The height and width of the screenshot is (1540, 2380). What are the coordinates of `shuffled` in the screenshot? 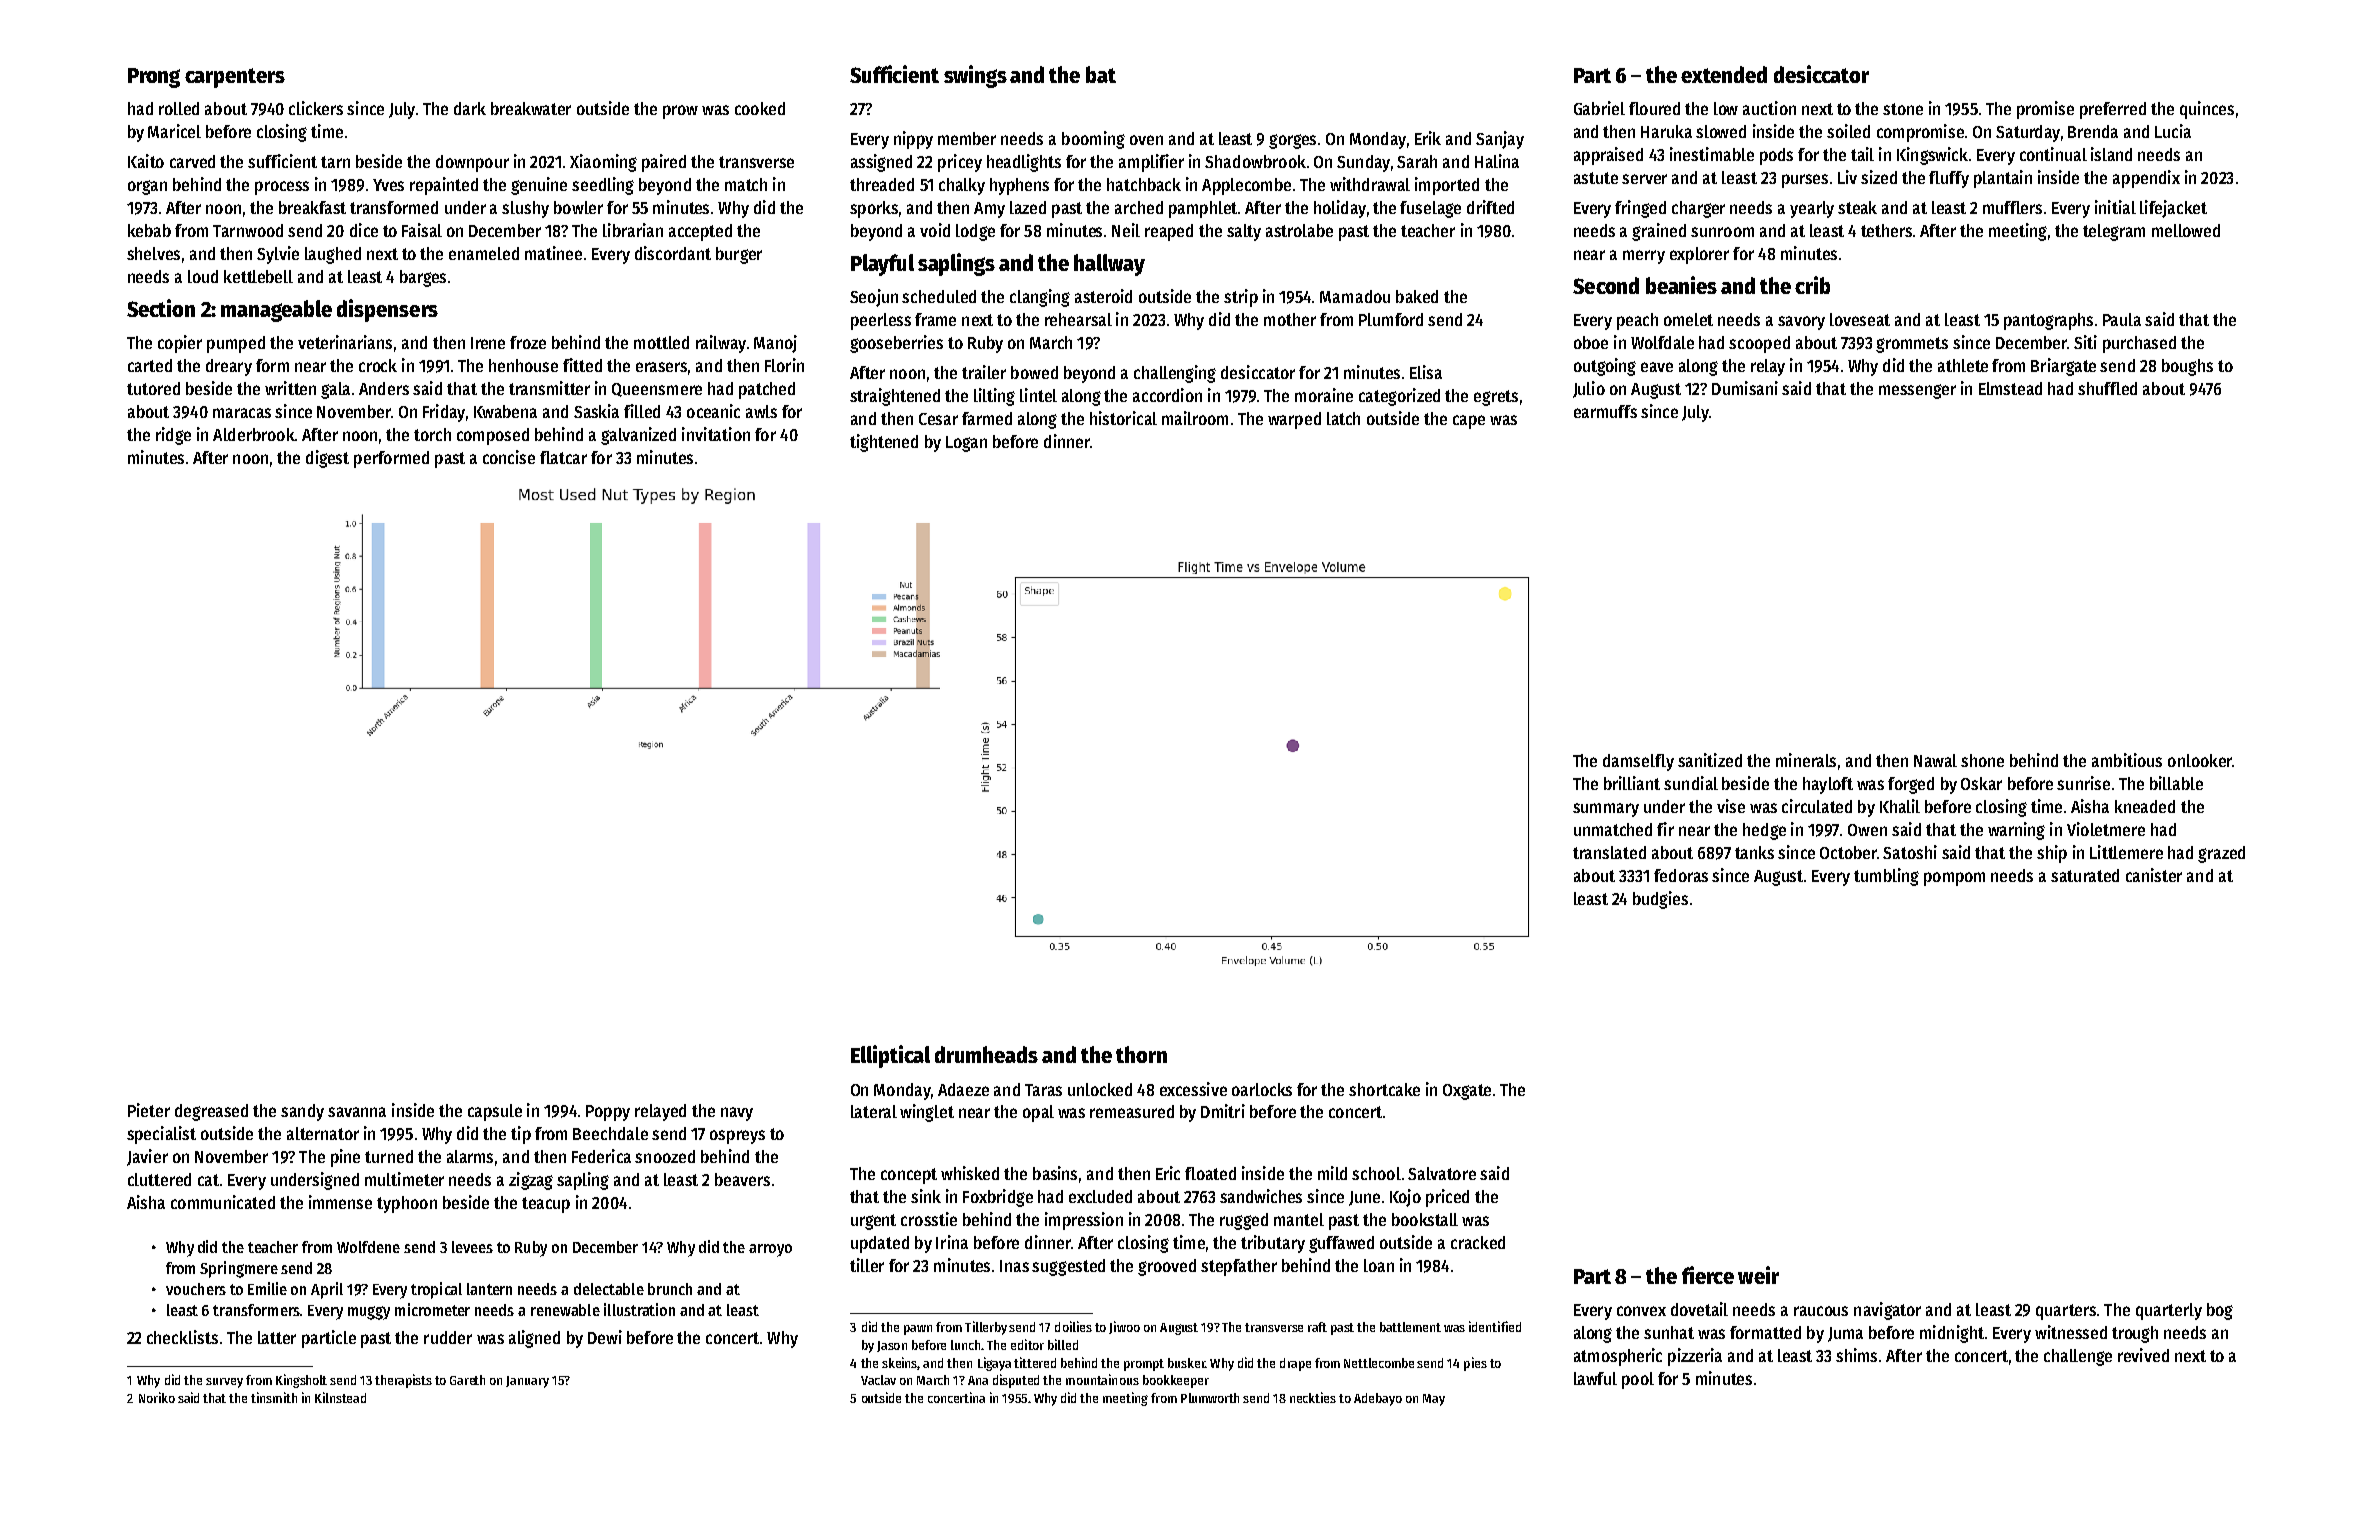 It's located at (2107, 388).
